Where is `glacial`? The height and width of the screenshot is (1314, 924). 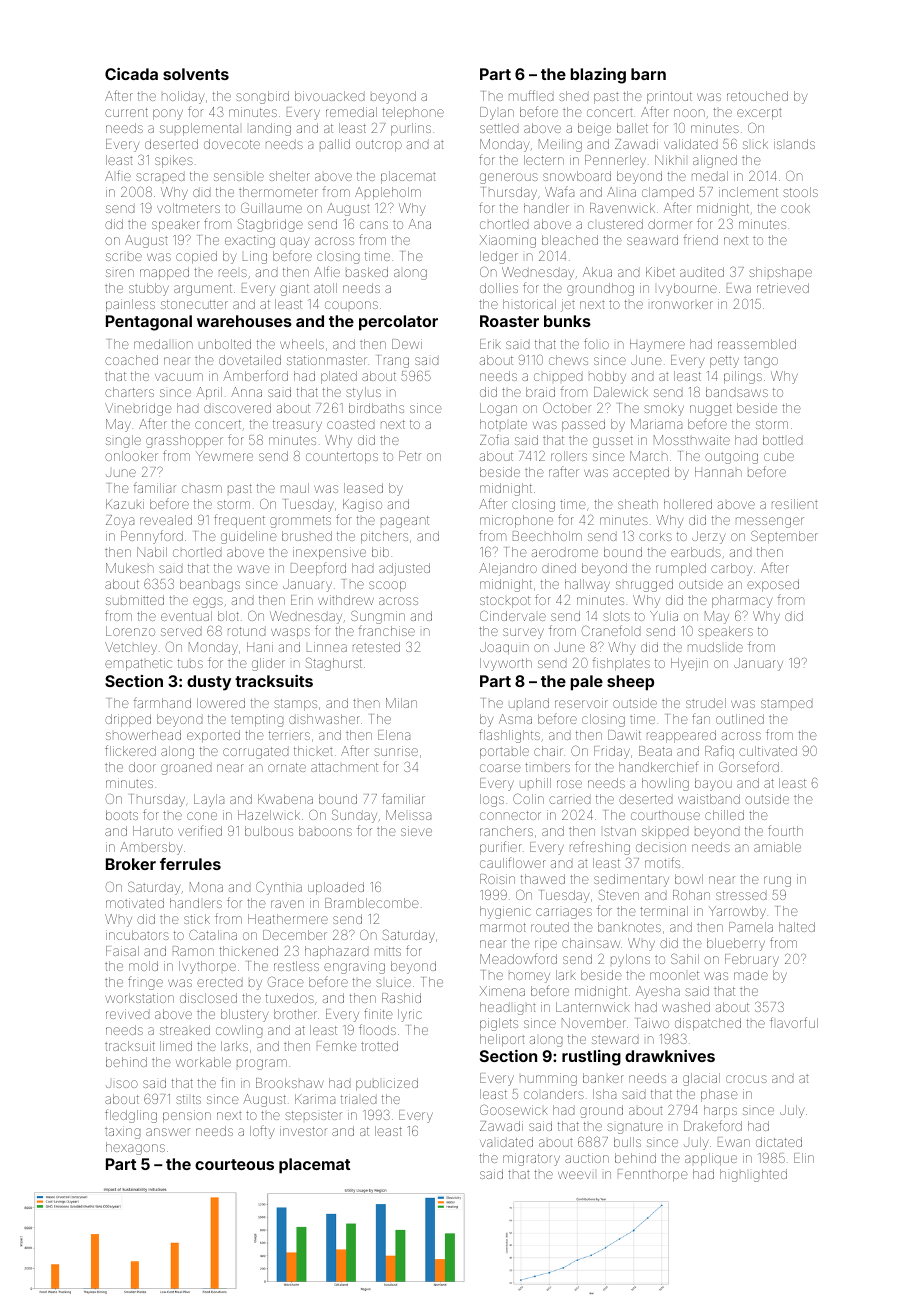 glacial is located at coordinates (701, 1079).
